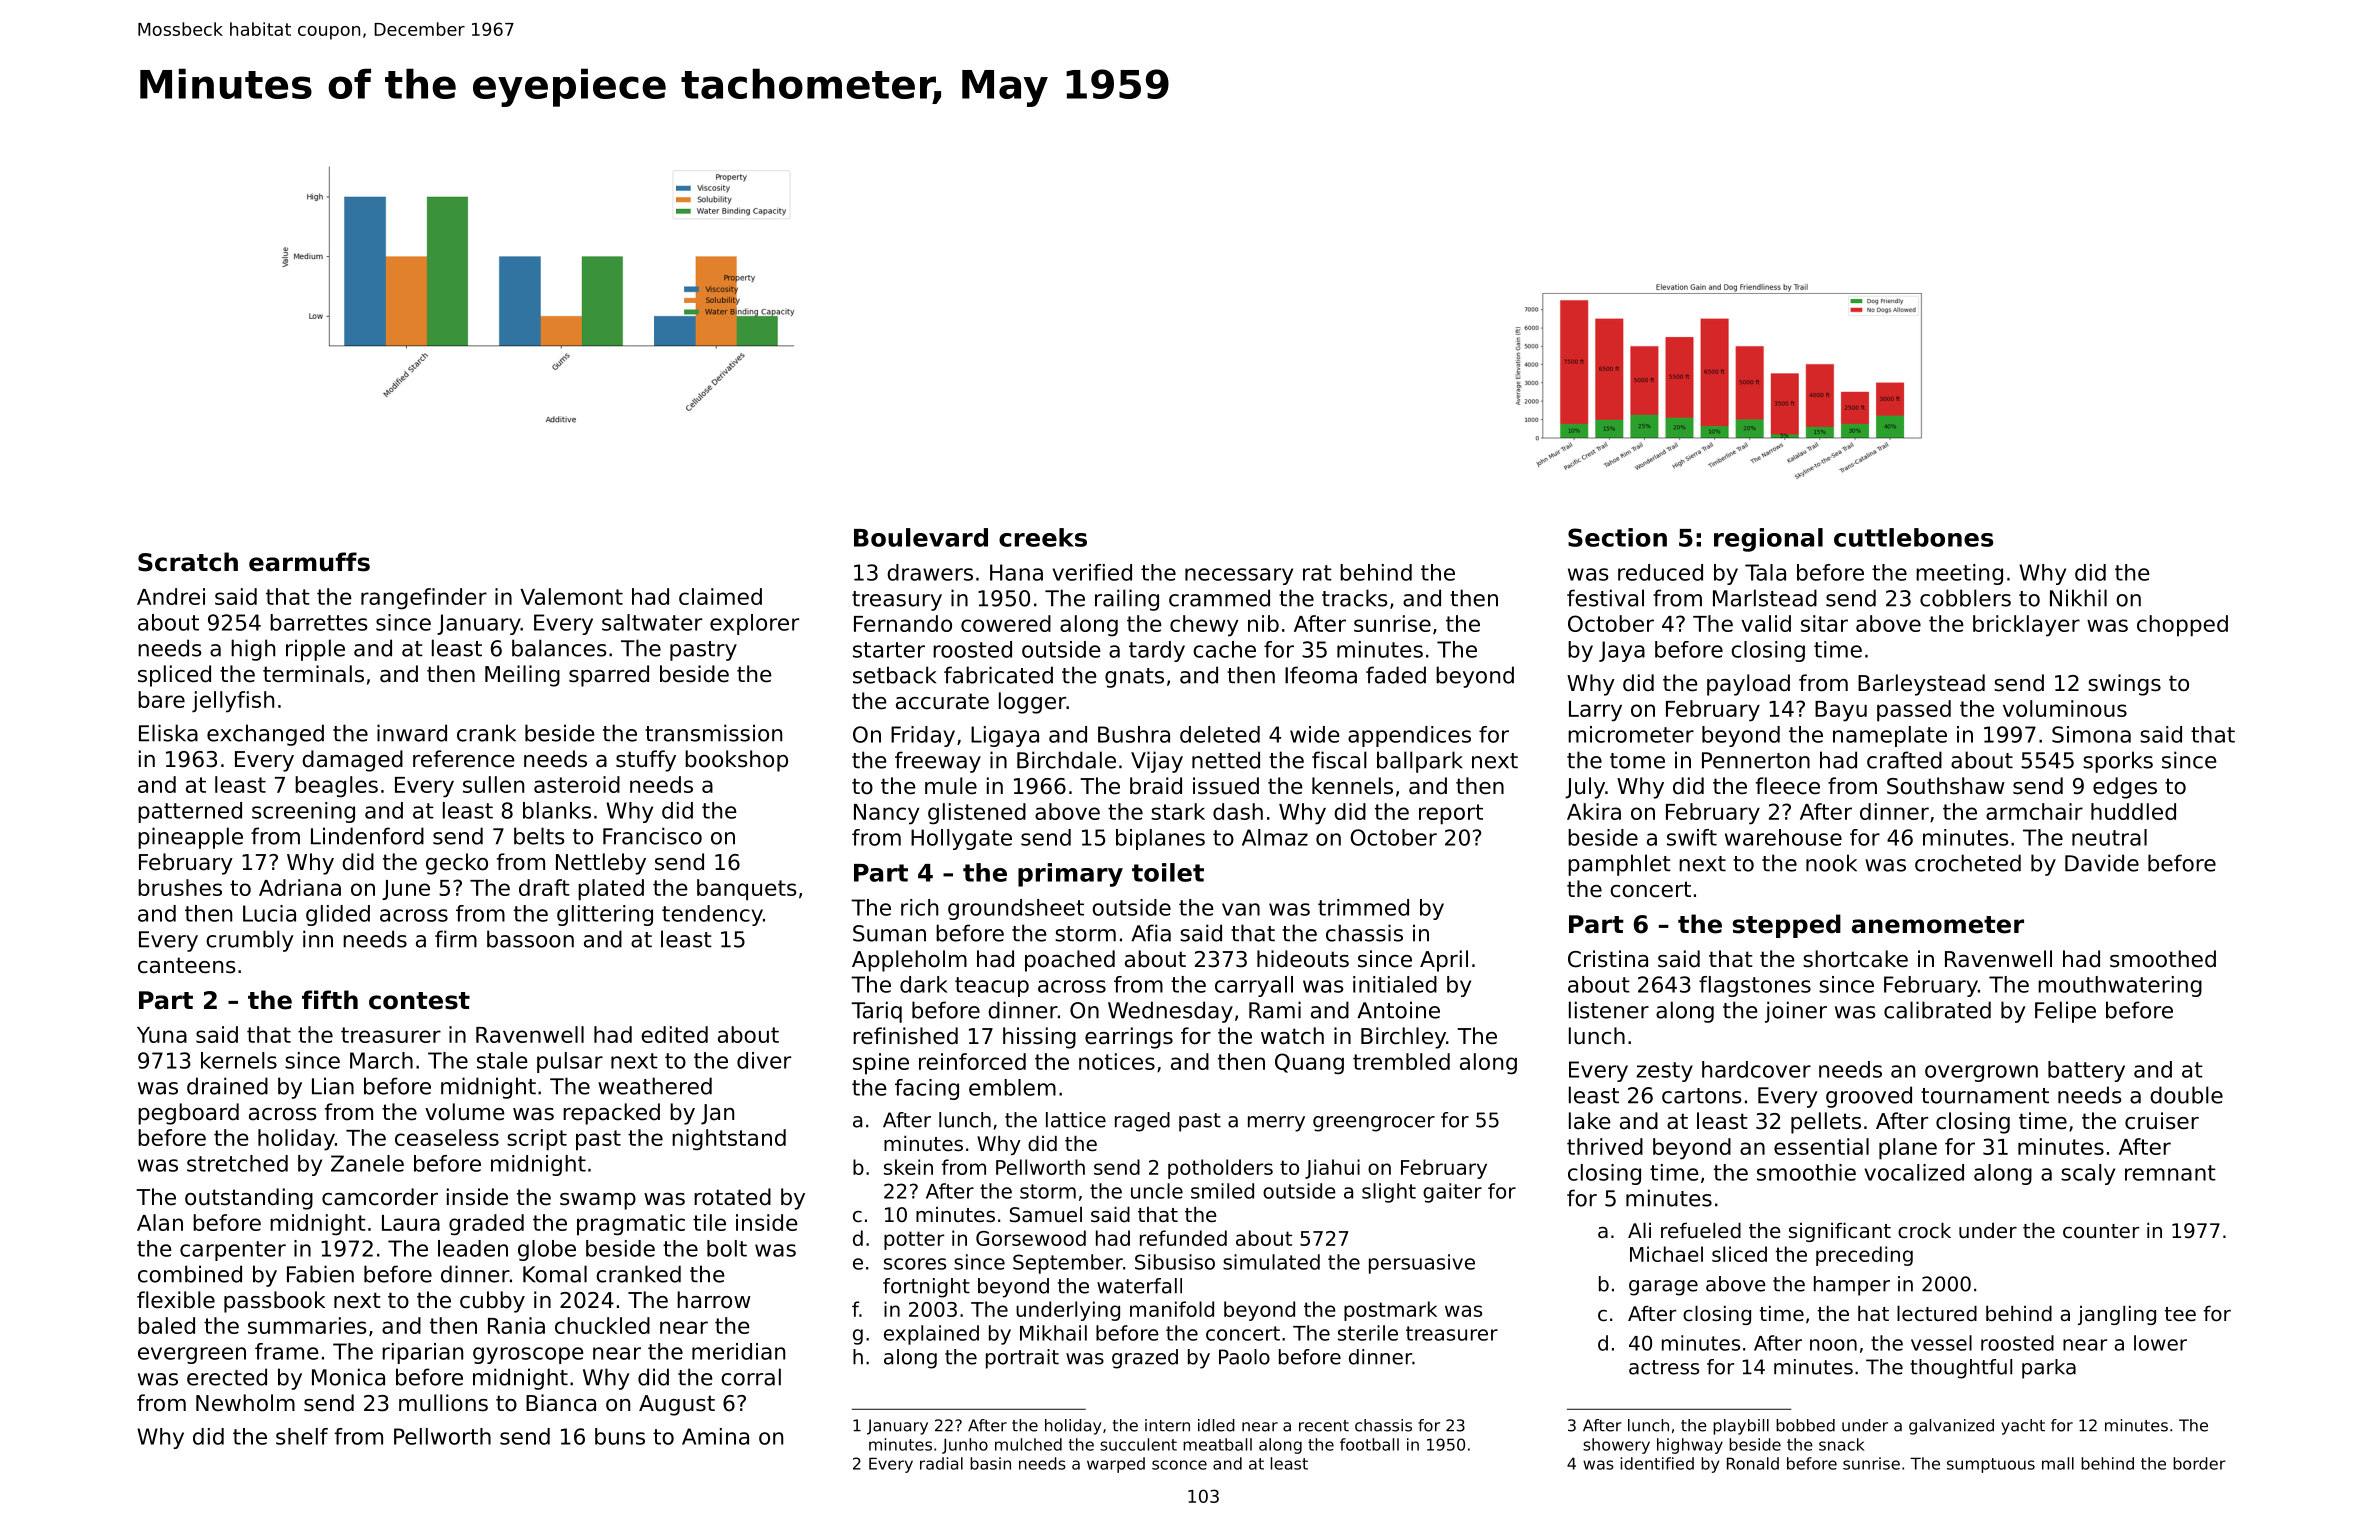  I want to click on shelf, so click(302, 1436).
